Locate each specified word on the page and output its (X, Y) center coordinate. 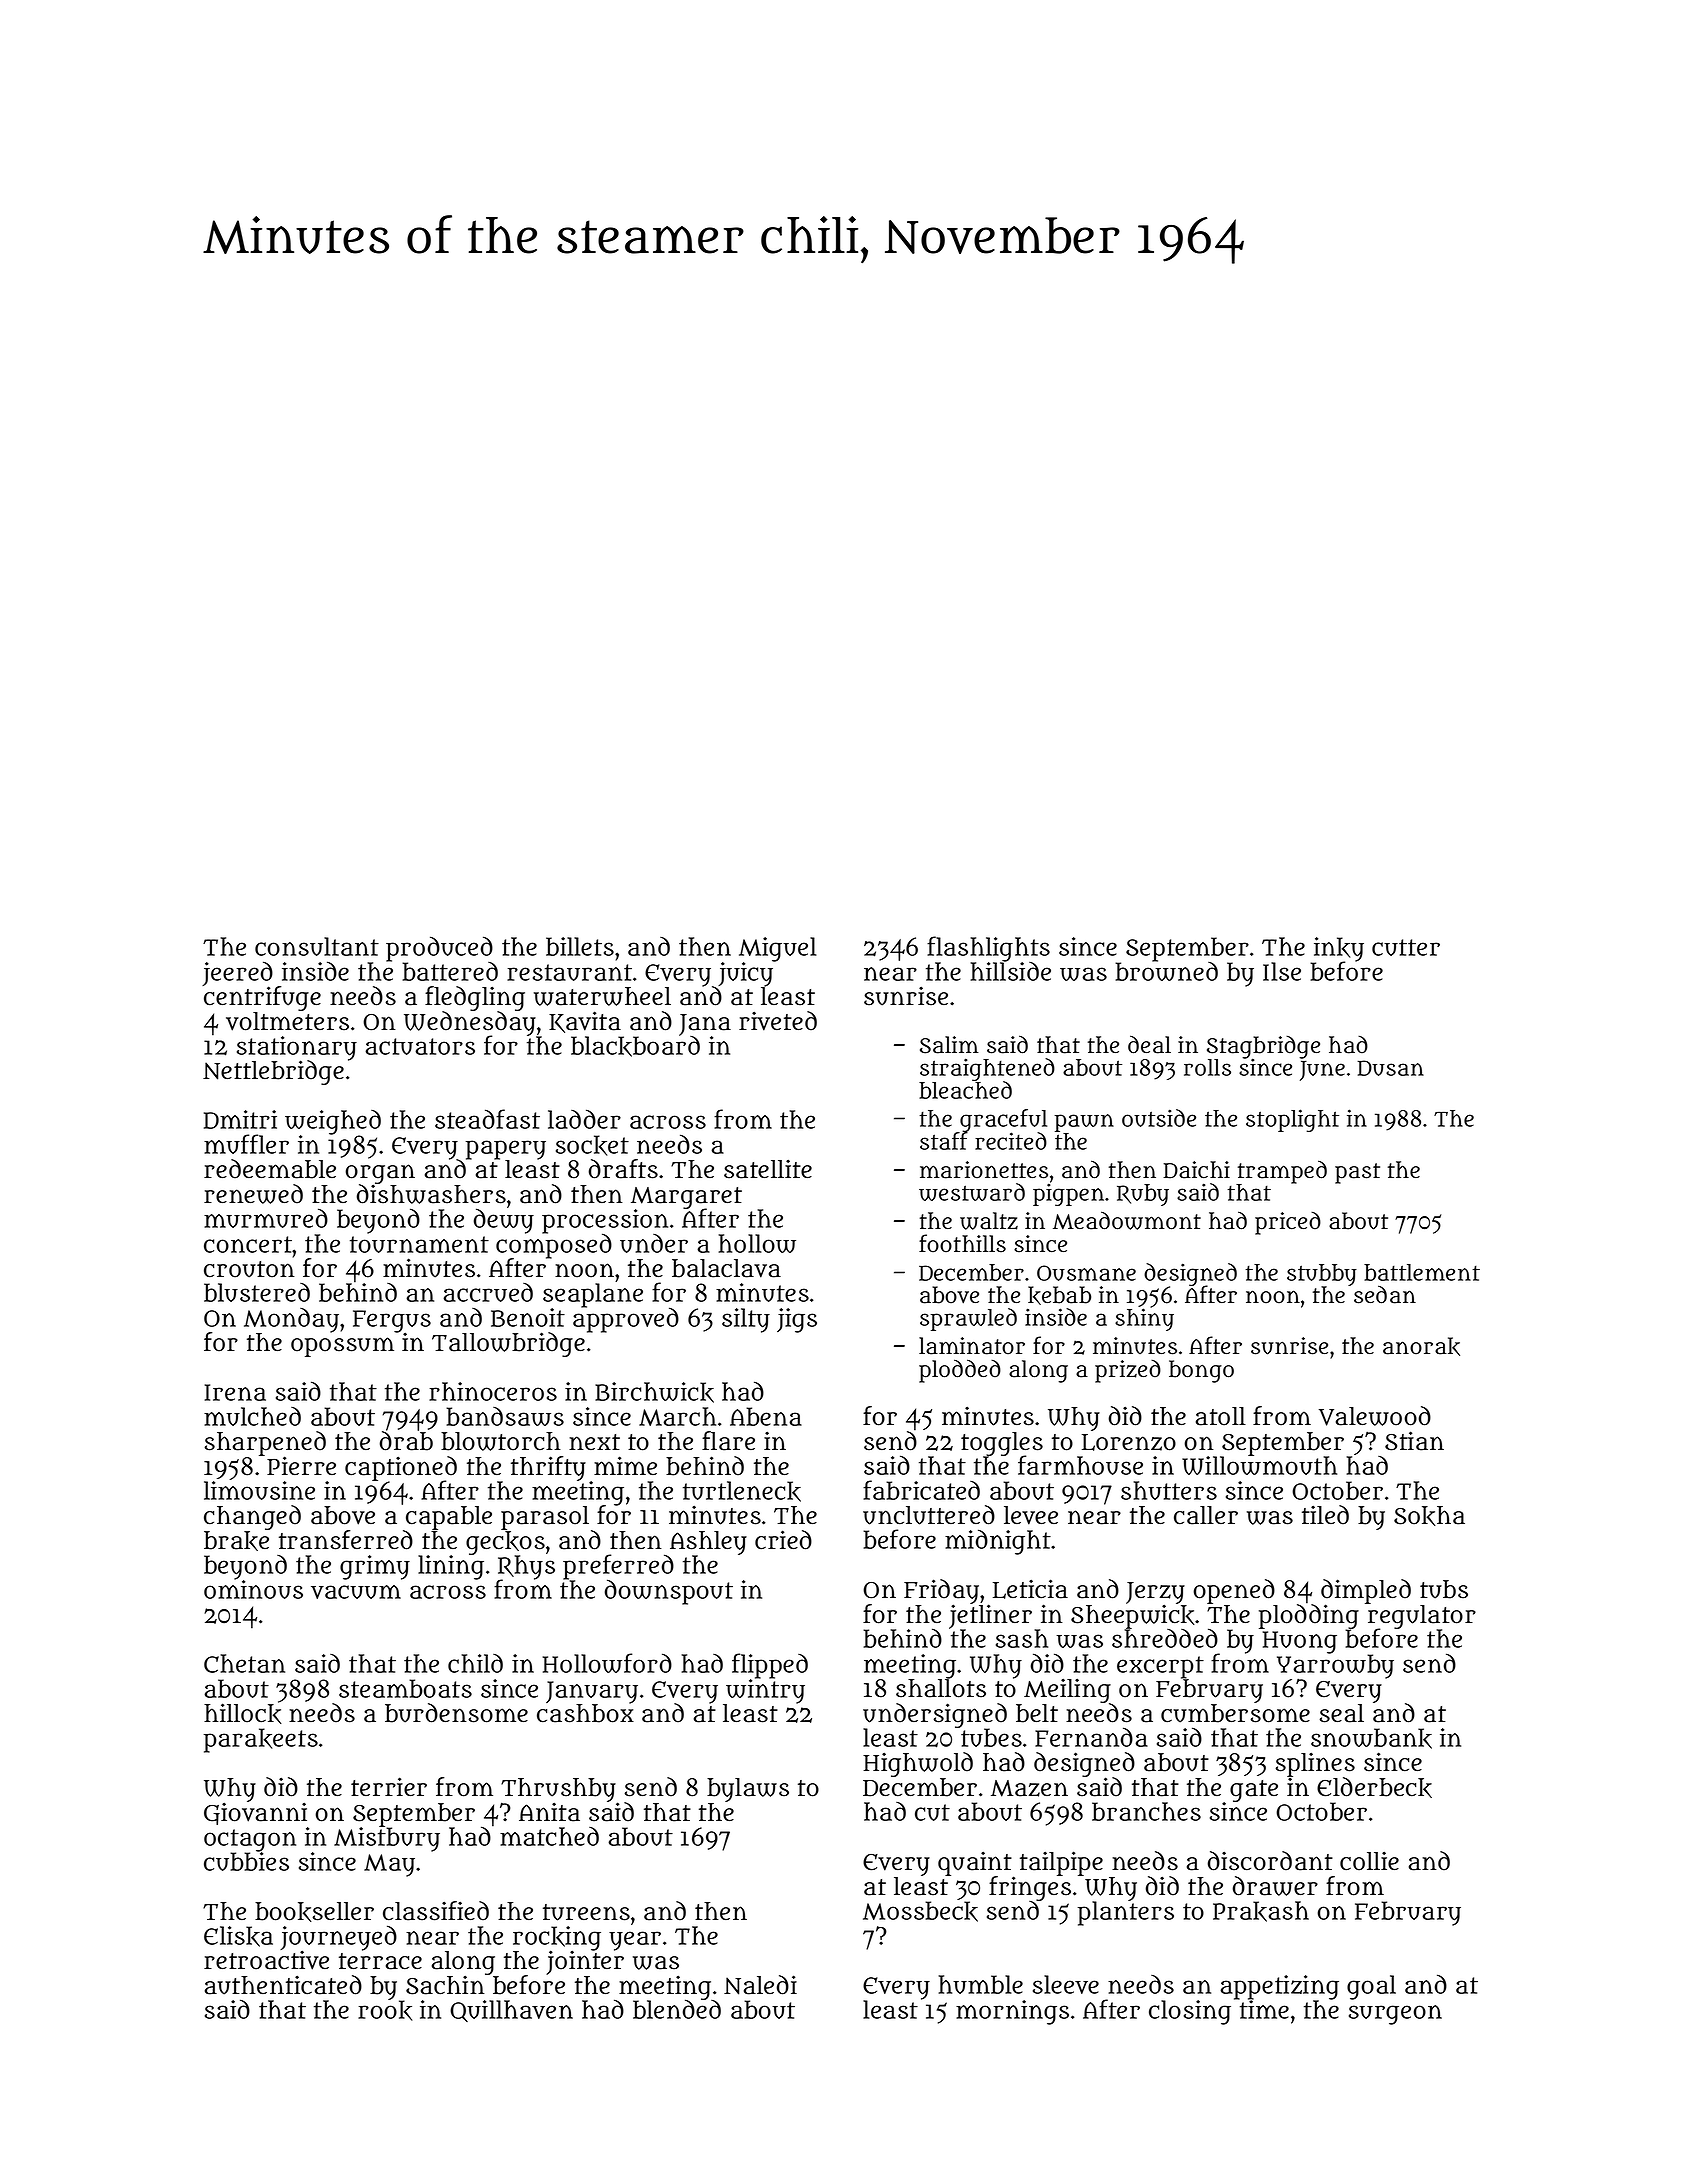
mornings (1012, 2012)
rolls (1207, 1067)
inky (1339, 949)
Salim (949, 1045)
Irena (235, 1392)
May (389, 1865)
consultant (317, 946)
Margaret (686, 1198)
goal (1371, 1987)
